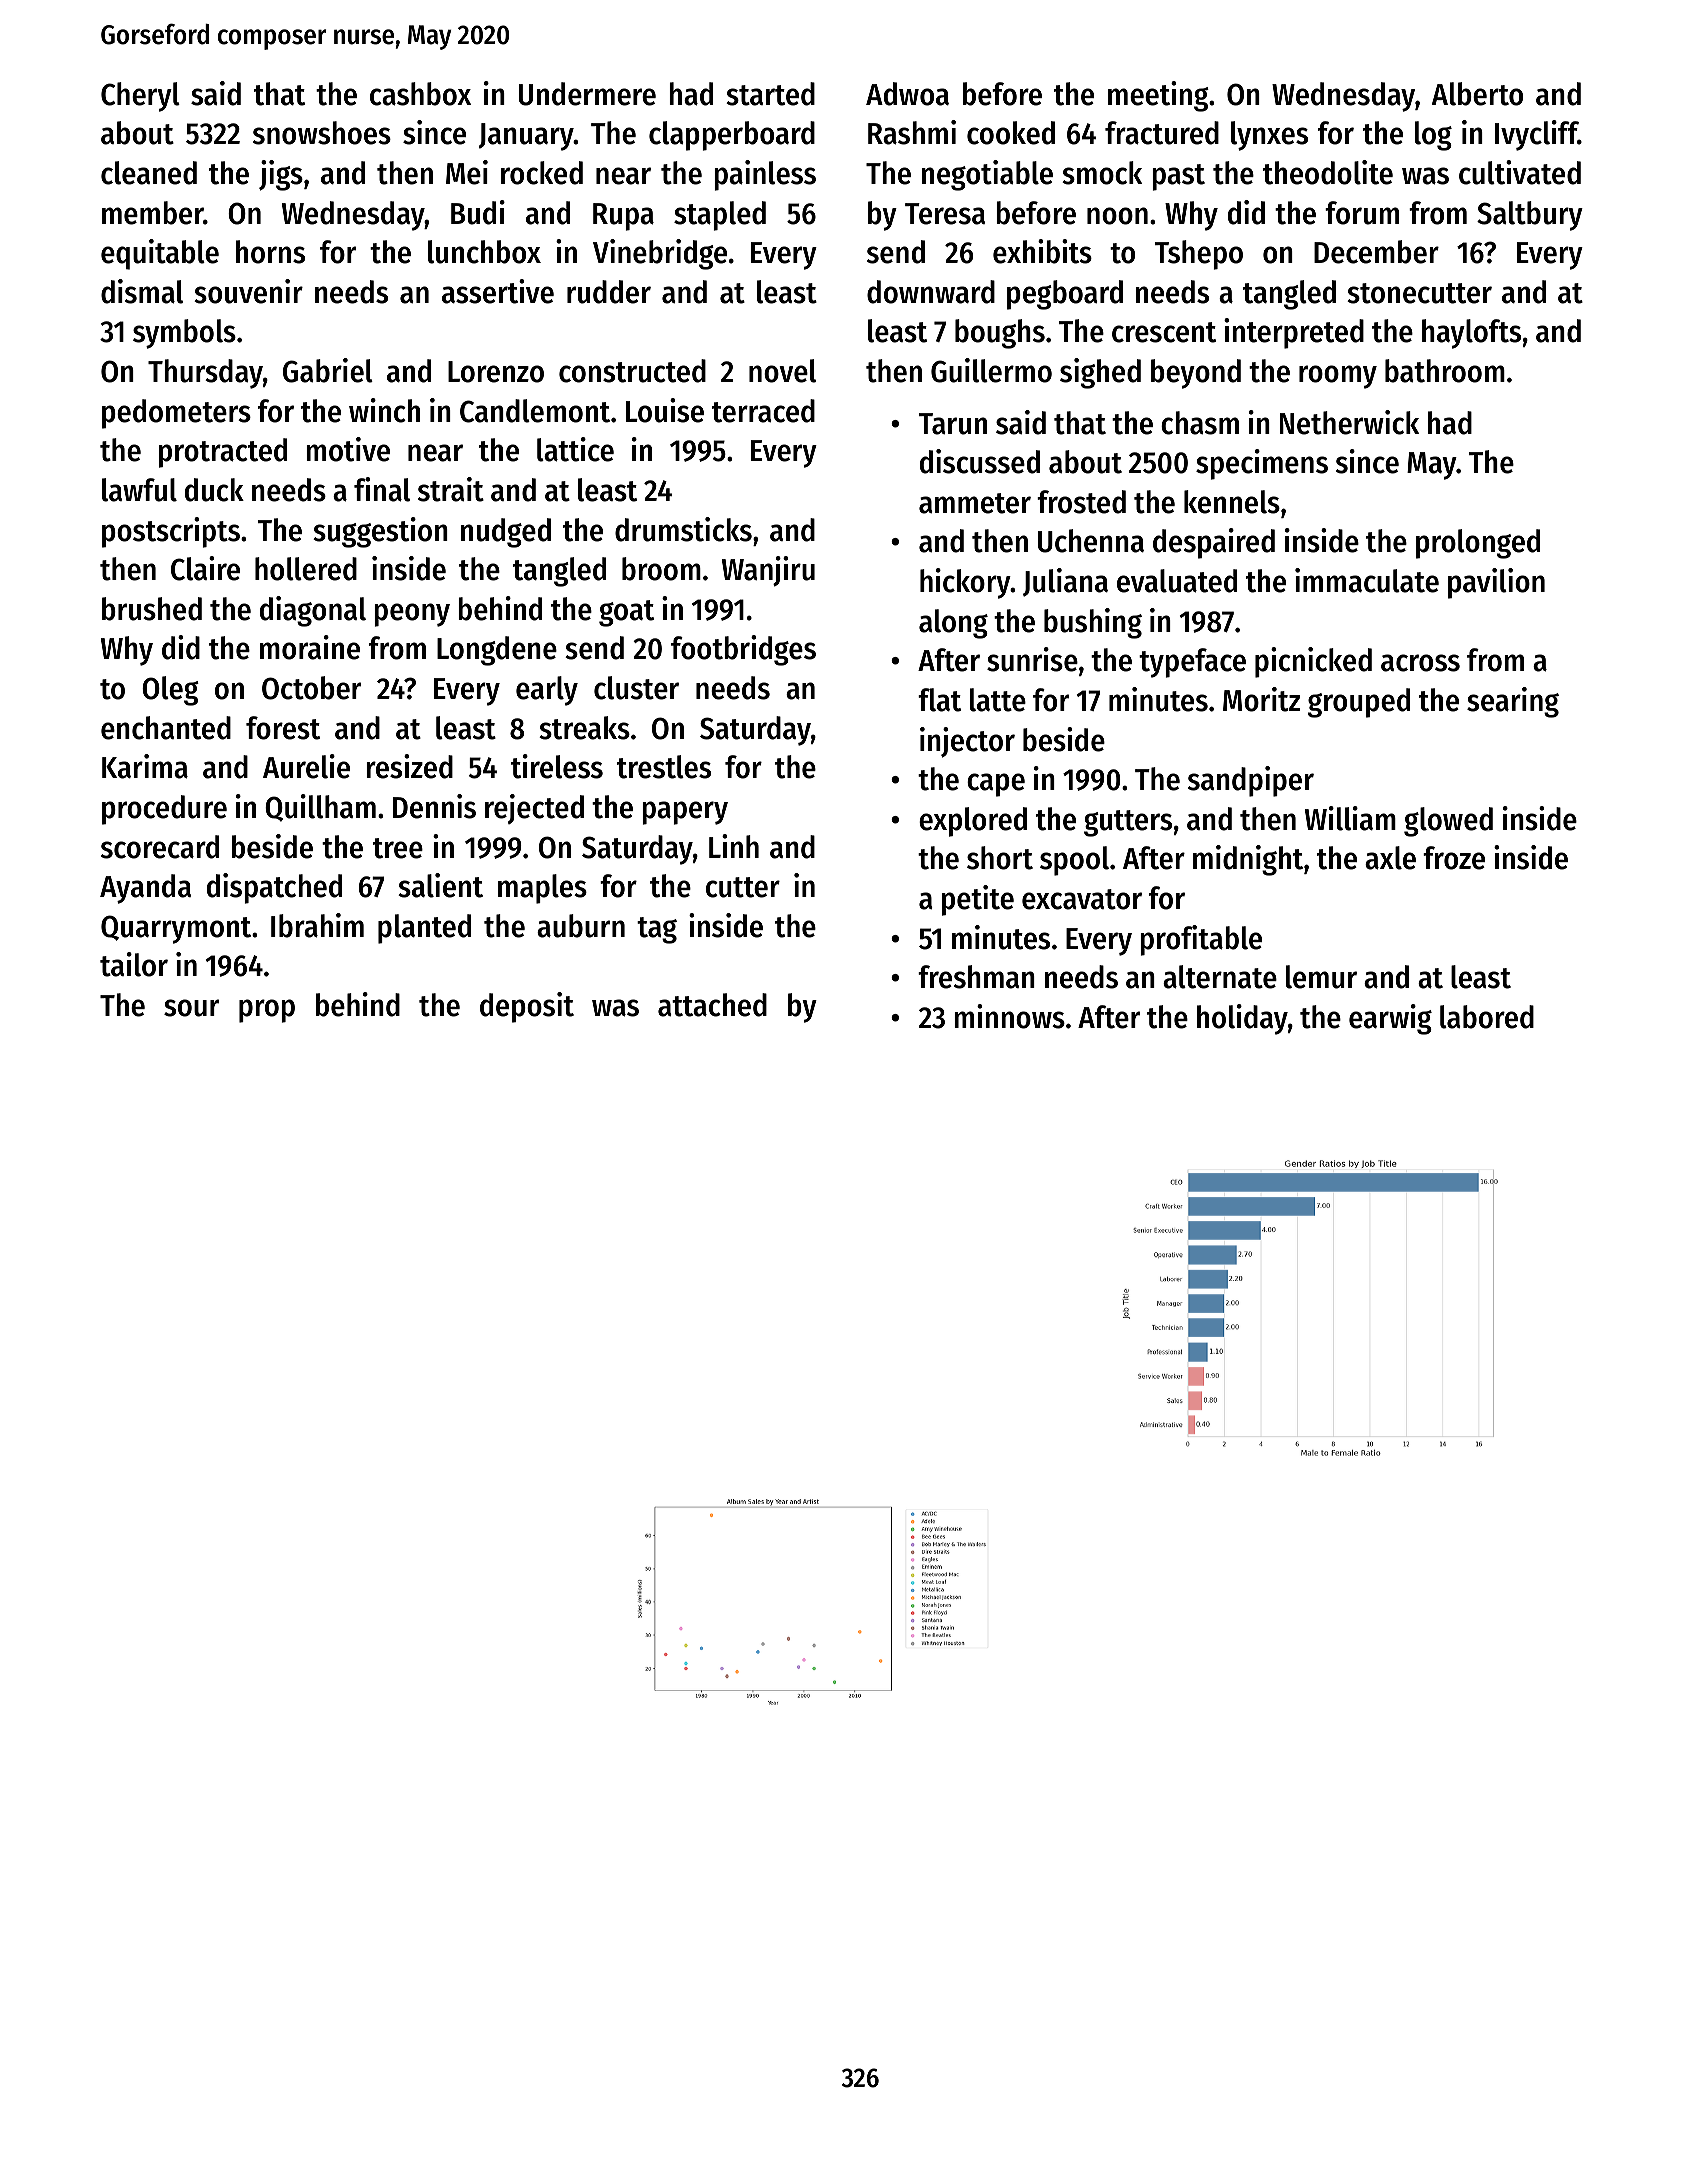 The width and height of the document is (1683, 2178). I want to click on meeting, so click(1158, 96).
